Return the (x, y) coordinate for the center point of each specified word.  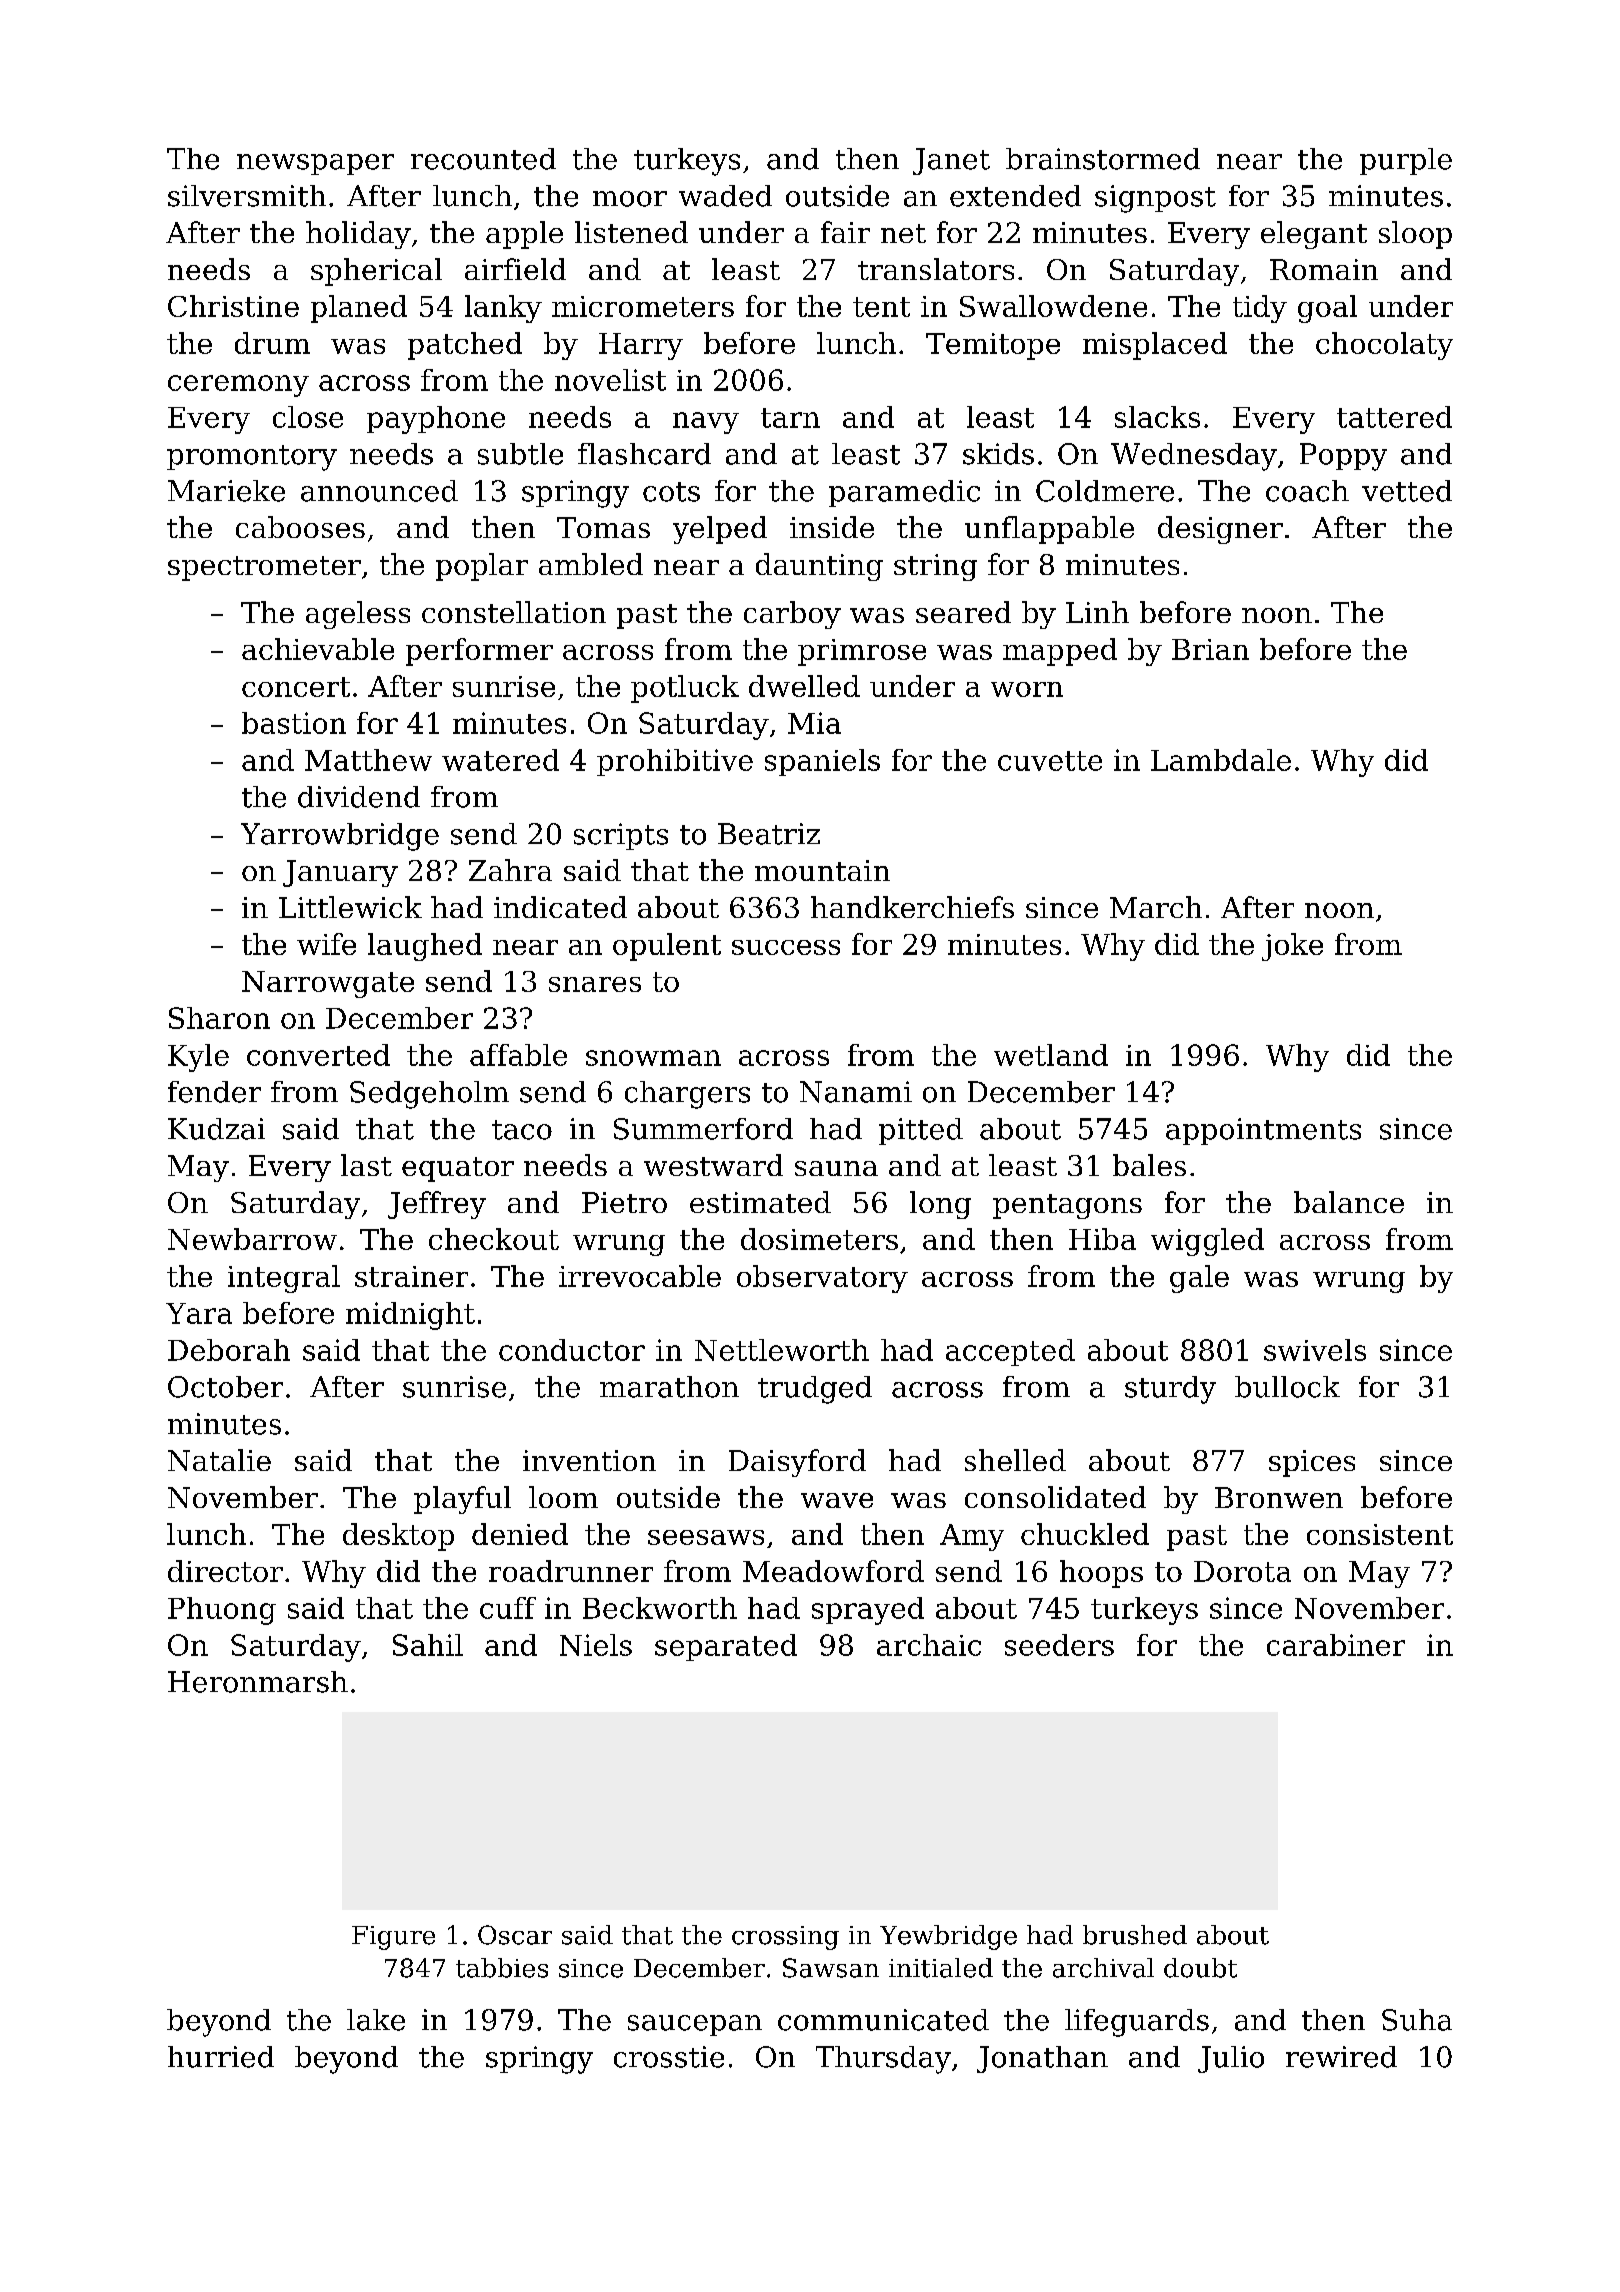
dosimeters (819, 1239)
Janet (951, 161)
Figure (393, 1938)
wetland (1051, 1055)
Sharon (219, 1018)
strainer (411, 1276)
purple (1406, 161)
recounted (483, 159)
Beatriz (769, 834)
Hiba (1102, 1239)
